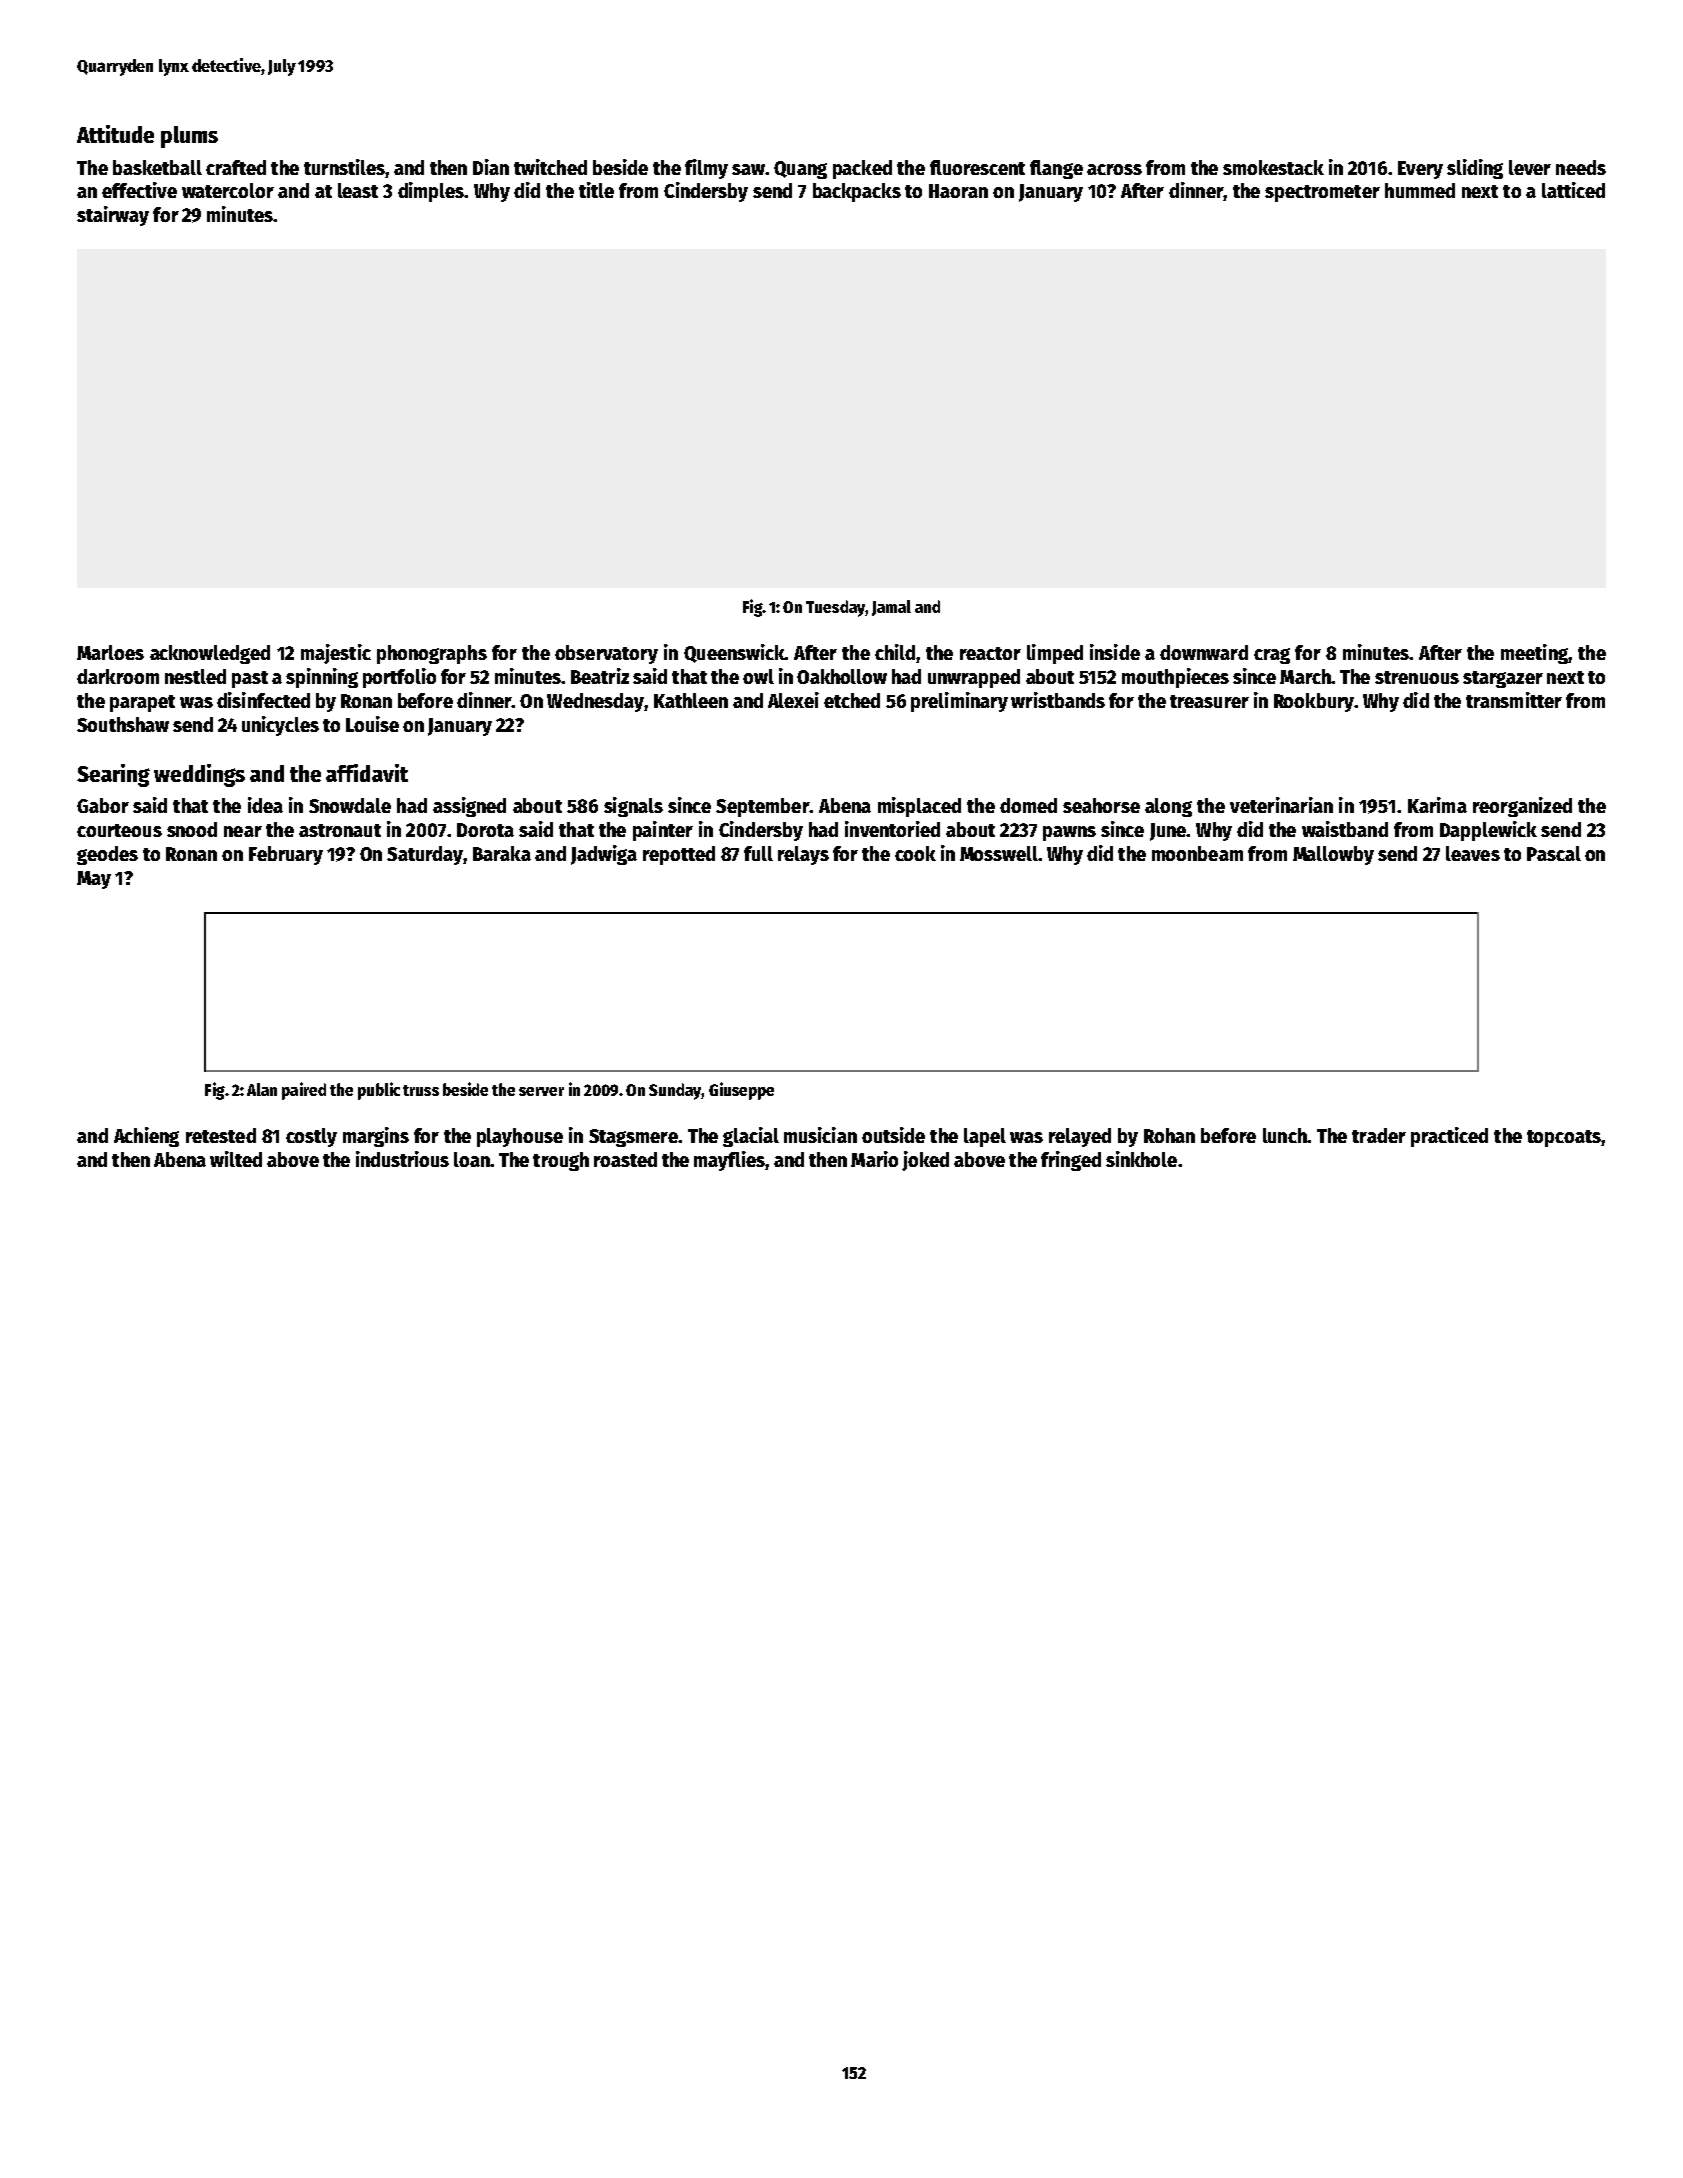  I want to click on spectrometer, so click(1322, 193).
